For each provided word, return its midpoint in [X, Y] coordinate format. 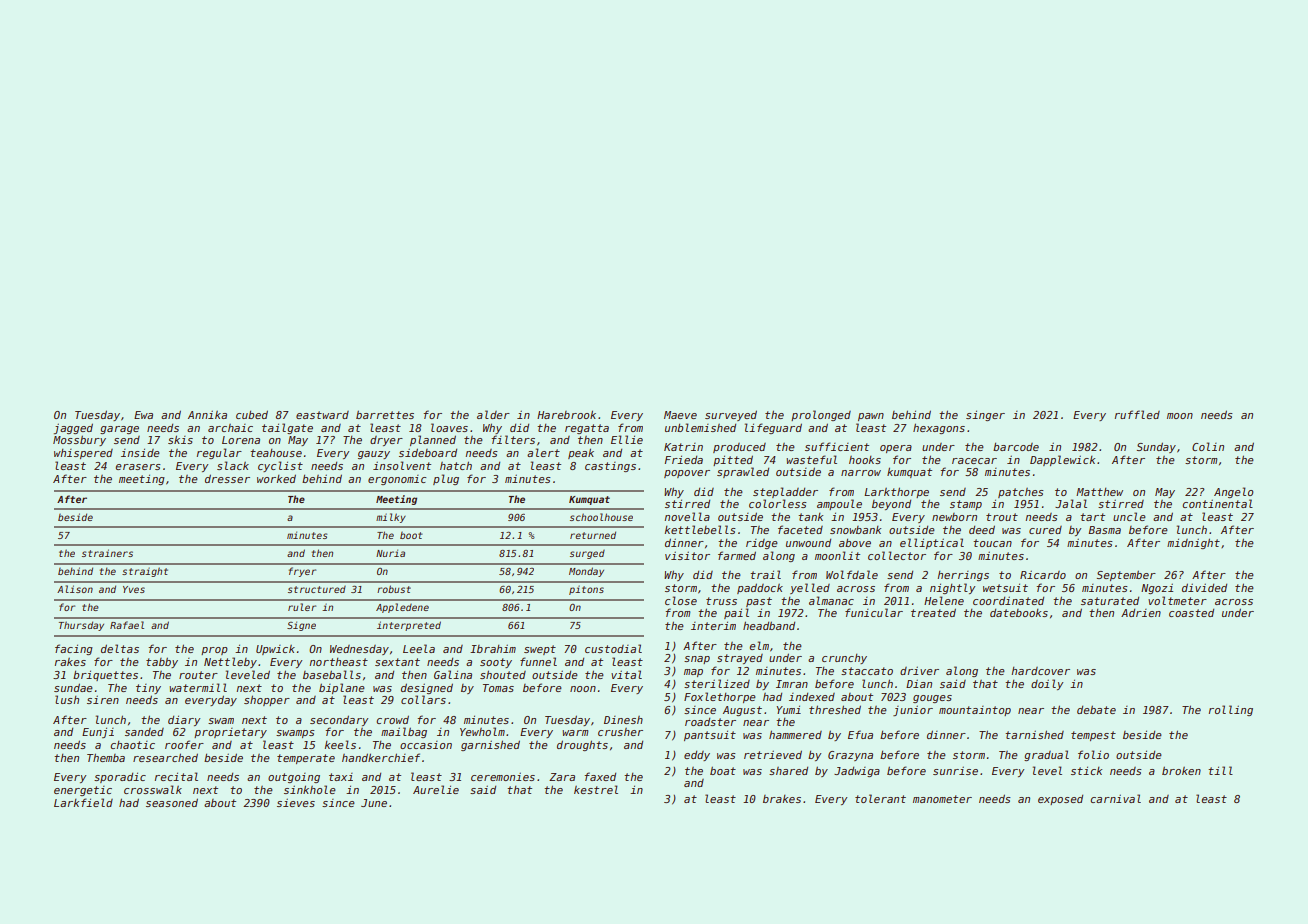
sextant [397, 662]
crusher [620, 732]
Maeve [680, 415]
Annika [207, 415]
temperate [306, 759]
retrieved [773, 754]
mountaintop [975, 711]
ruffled [1137, 414]
